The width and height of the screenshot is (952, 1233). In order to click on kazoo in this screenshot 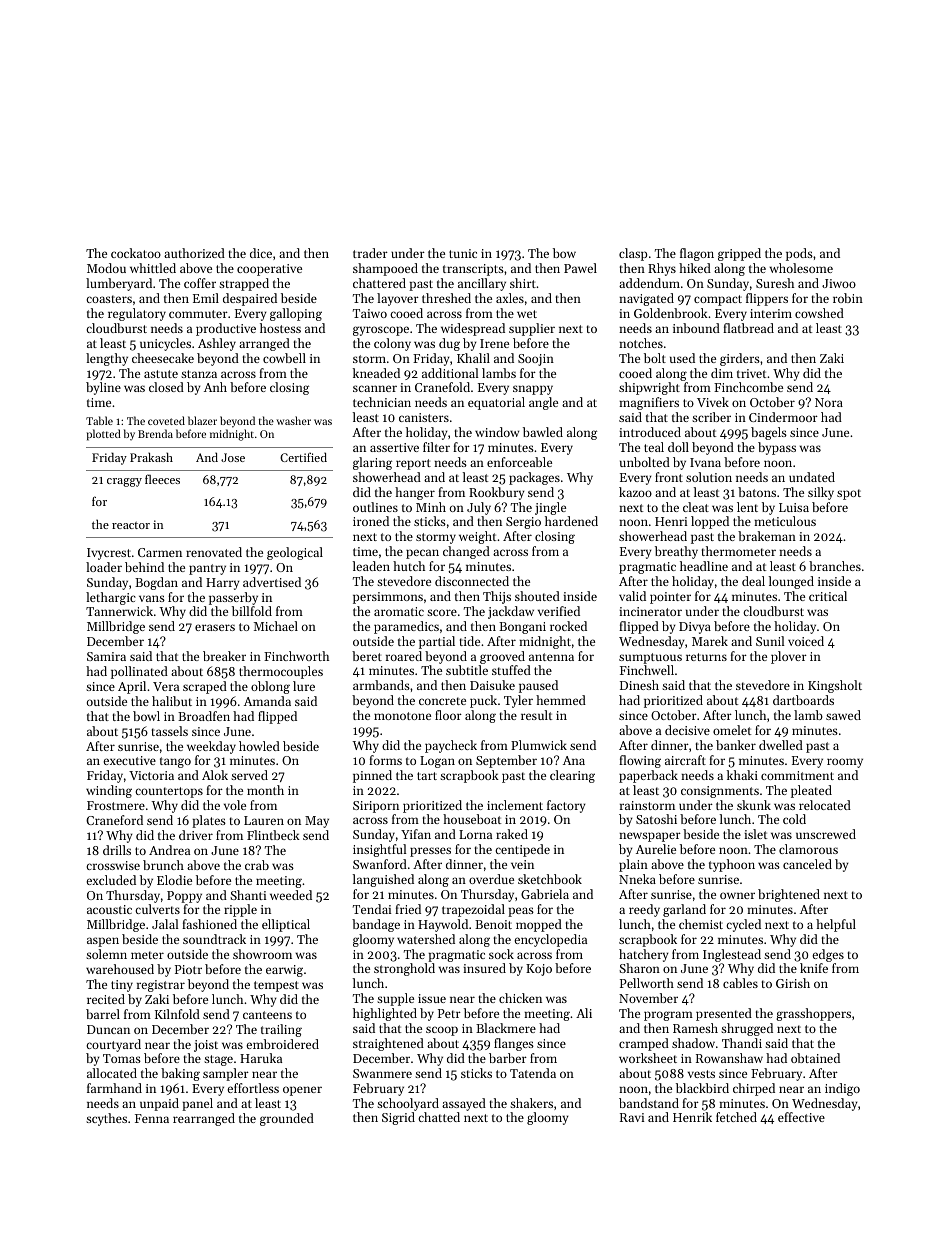, I will do `click(635, 492)`.
